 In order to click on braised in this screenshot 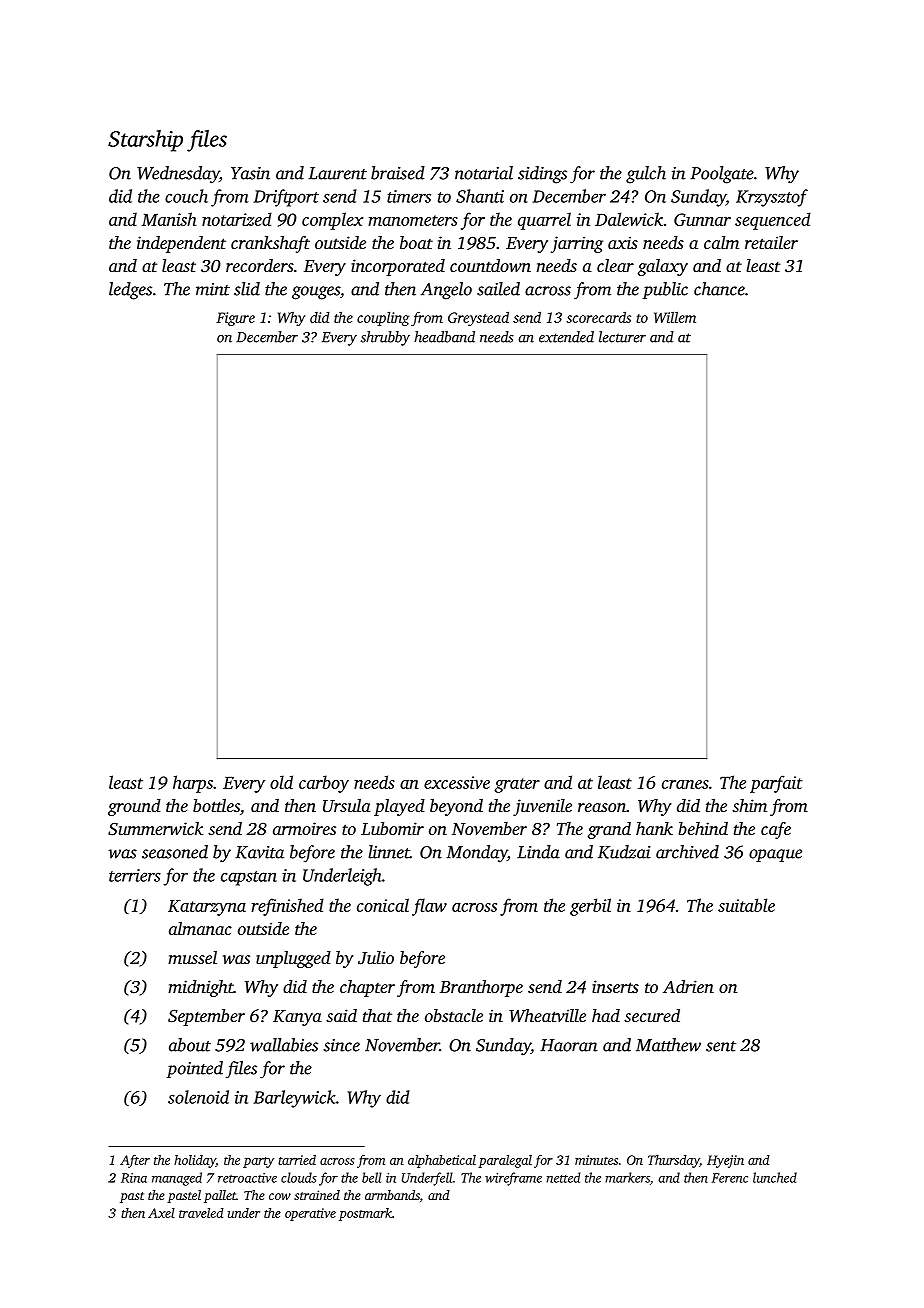, I will do `click(398, 173)`.
